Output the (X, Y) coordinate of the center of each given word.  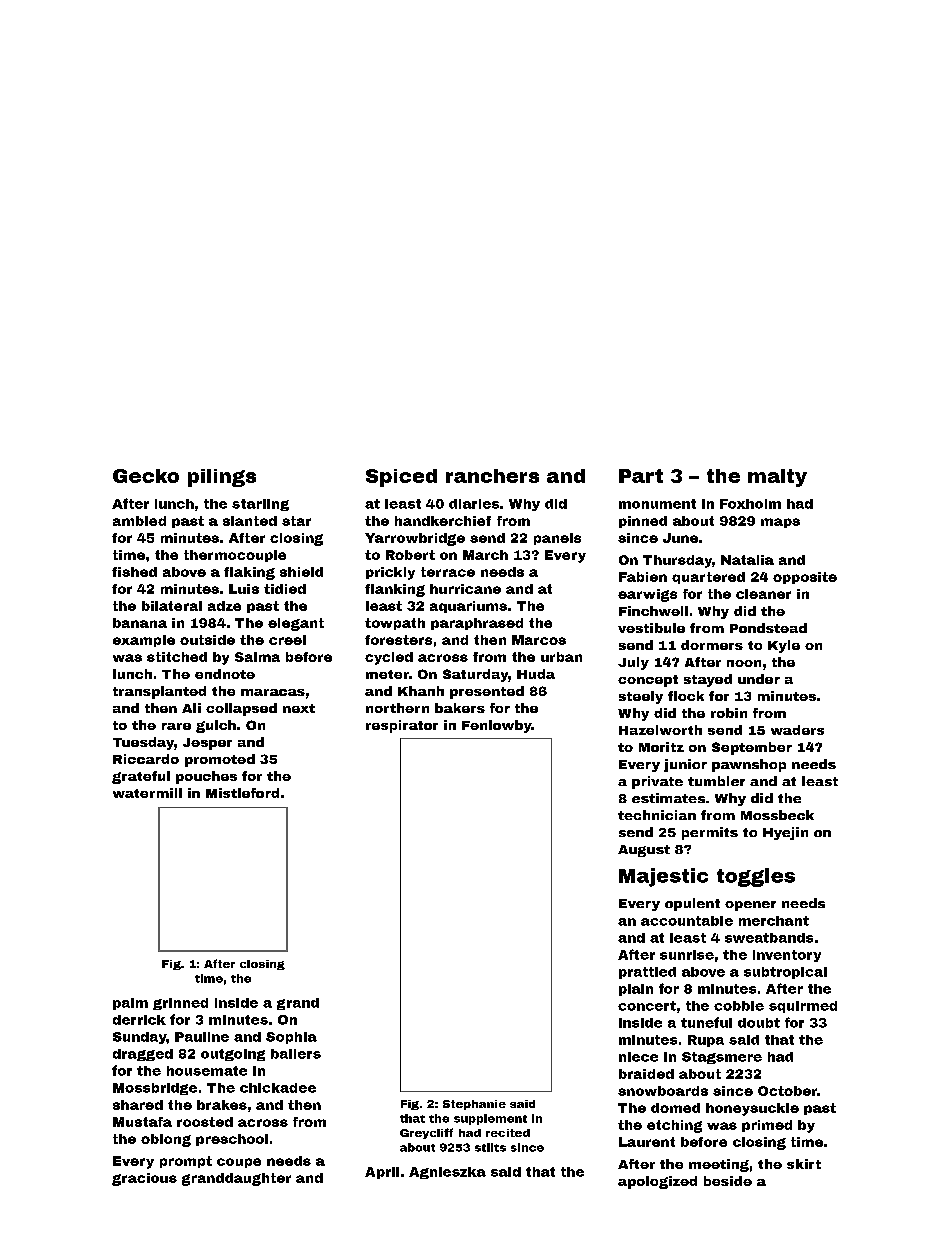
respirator (402, 726)
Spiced (401, 478)
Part (641, 476)
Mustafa (142, 1122)
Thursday (677, 561)
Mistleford (242, 793)
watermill (147, 793)
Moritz (661, 747)
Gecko (146, 476)
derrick (139, 1020)
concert (647, 1006)
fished (134, 572)
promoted (220, 760)
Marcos (539, 640)
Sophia (291, 1038)
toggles (756, 877)
